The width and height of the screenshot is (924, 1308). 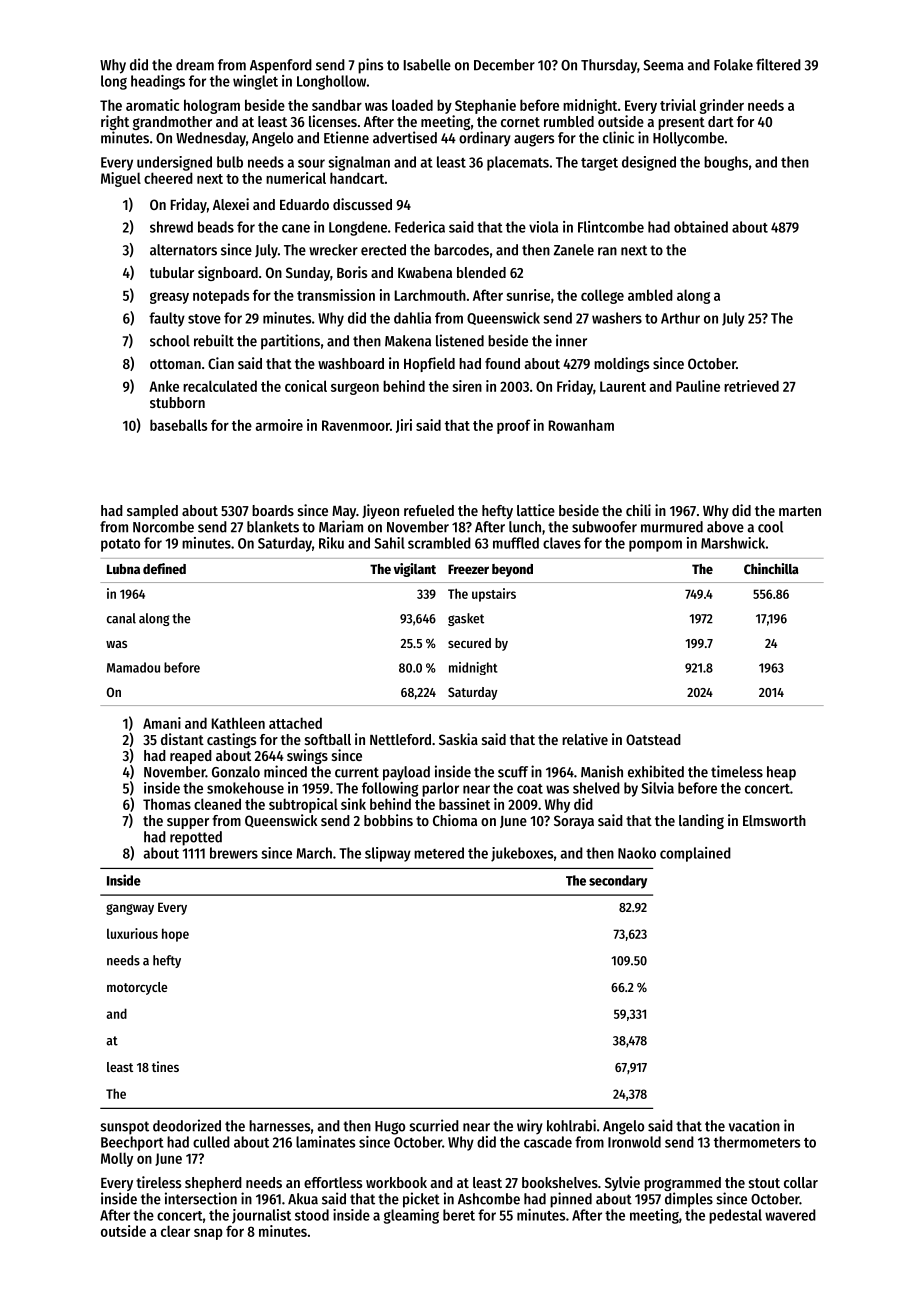 What do you see at coordinates (290, 342) in the screenshot?
I see `partitions` at bounding box center [290, 342].
